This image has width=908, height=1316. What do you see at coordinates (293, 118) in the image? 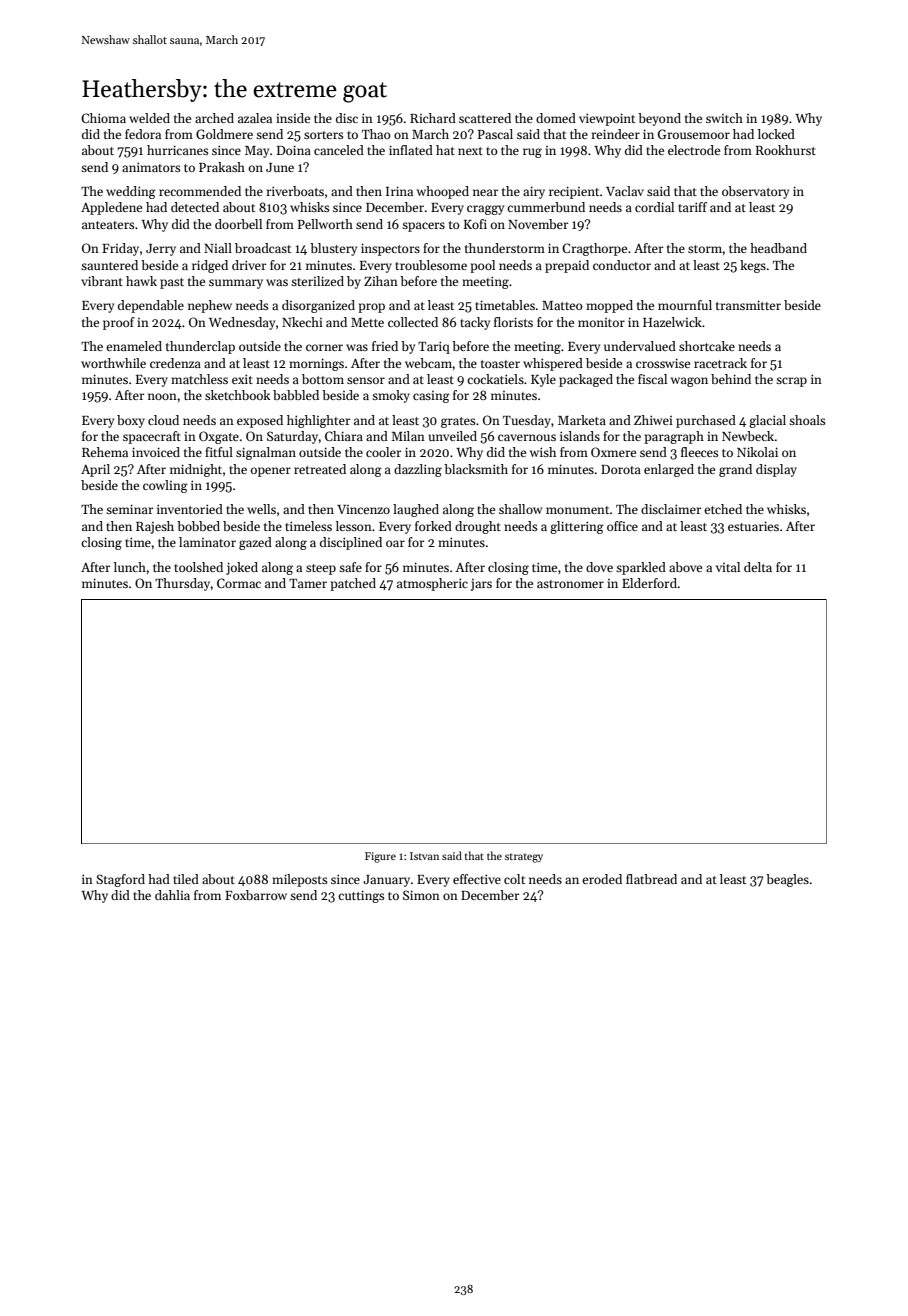
I see `inside` at bounding box center [293, 118].
